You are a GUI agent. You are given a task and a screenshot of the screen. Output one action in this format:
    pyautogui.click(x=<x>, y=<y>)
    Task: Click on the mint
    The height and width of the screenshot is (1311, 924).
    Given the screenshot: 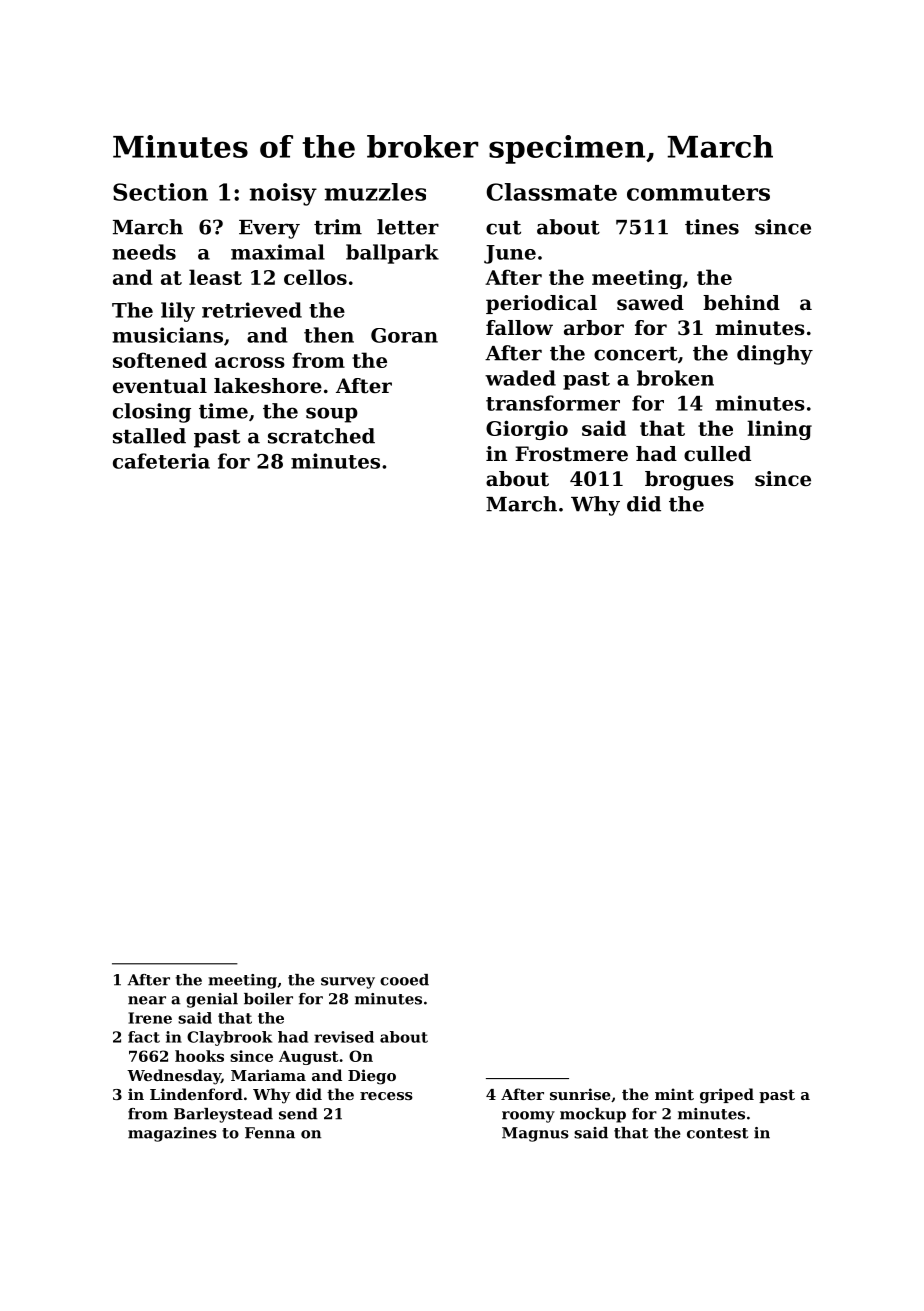 What is the action you would take?
    pyautogui.click(x=674, y=1094)
